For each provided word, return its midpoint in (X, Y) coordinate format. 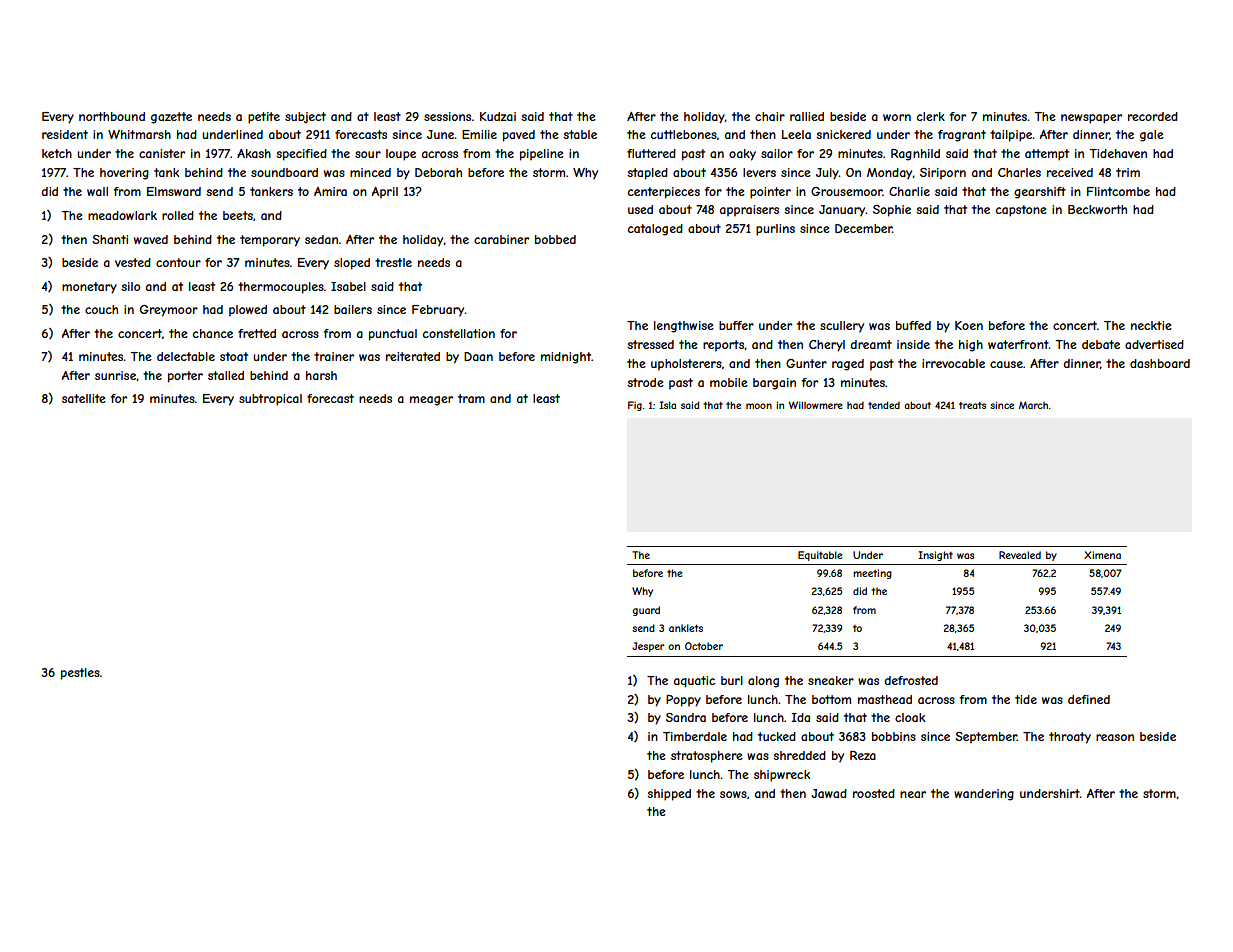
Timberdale (695, 736)
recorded (1153, 116)
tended (884, 405)
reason (1115, 737)
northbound (112, 116)
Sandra (686, 717)
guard (646, 611)
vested (133, 262)
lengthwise (684, 327)
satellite (84, 398)
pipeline (542, 155)
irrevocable (953, 363)
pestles (80, 674)
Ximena (1102, 555)
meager (431, 401)
